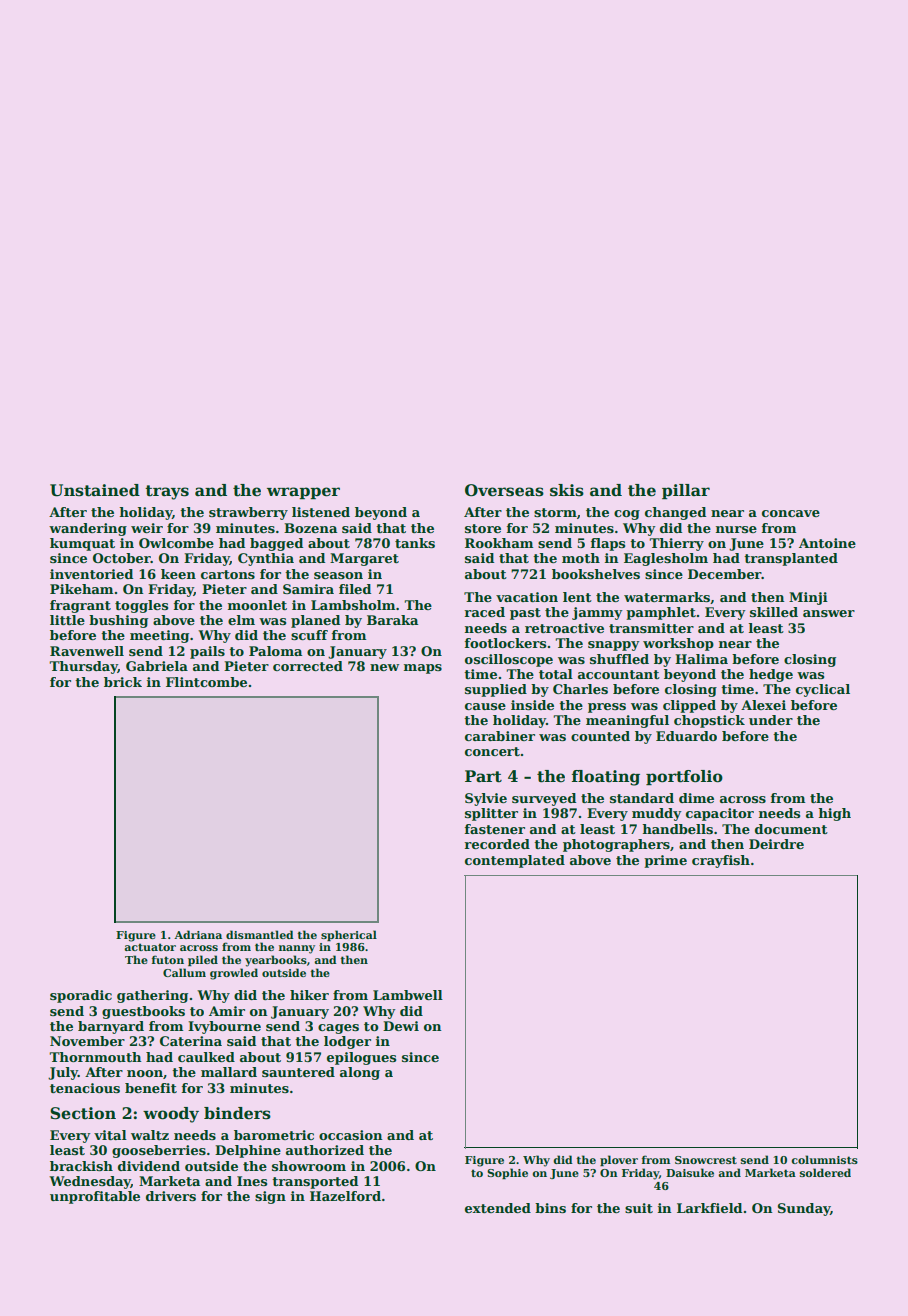  Describe the element at coordinates (95, 1197) in the page. I see `unprofitable` at that location.
